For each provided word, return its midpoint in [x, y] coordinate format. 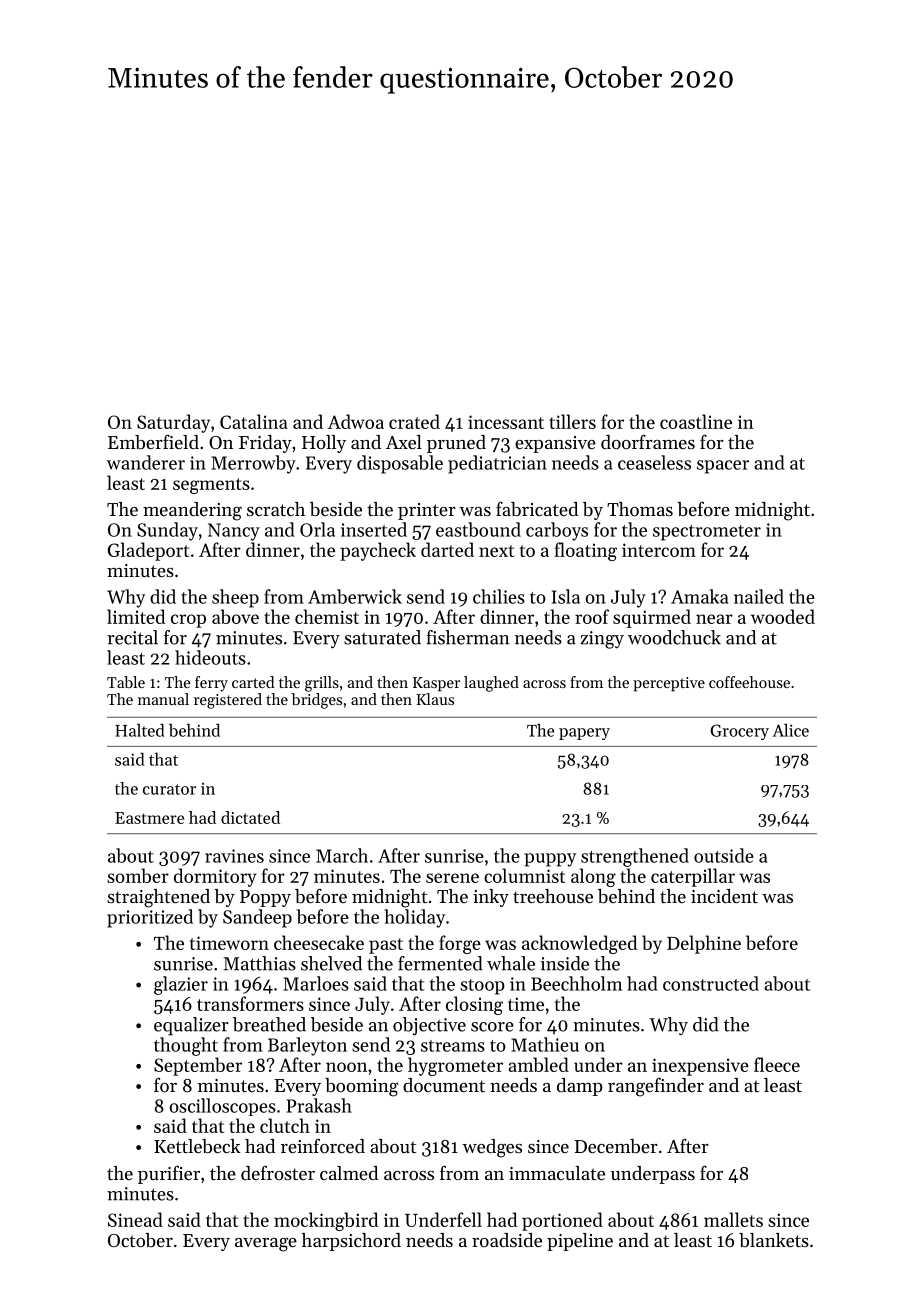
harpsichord [351, 1242]
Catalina [254, 421]
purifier [169, 1174]
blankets [774, 1240]
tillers [572, 421]
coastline [696, 421]
